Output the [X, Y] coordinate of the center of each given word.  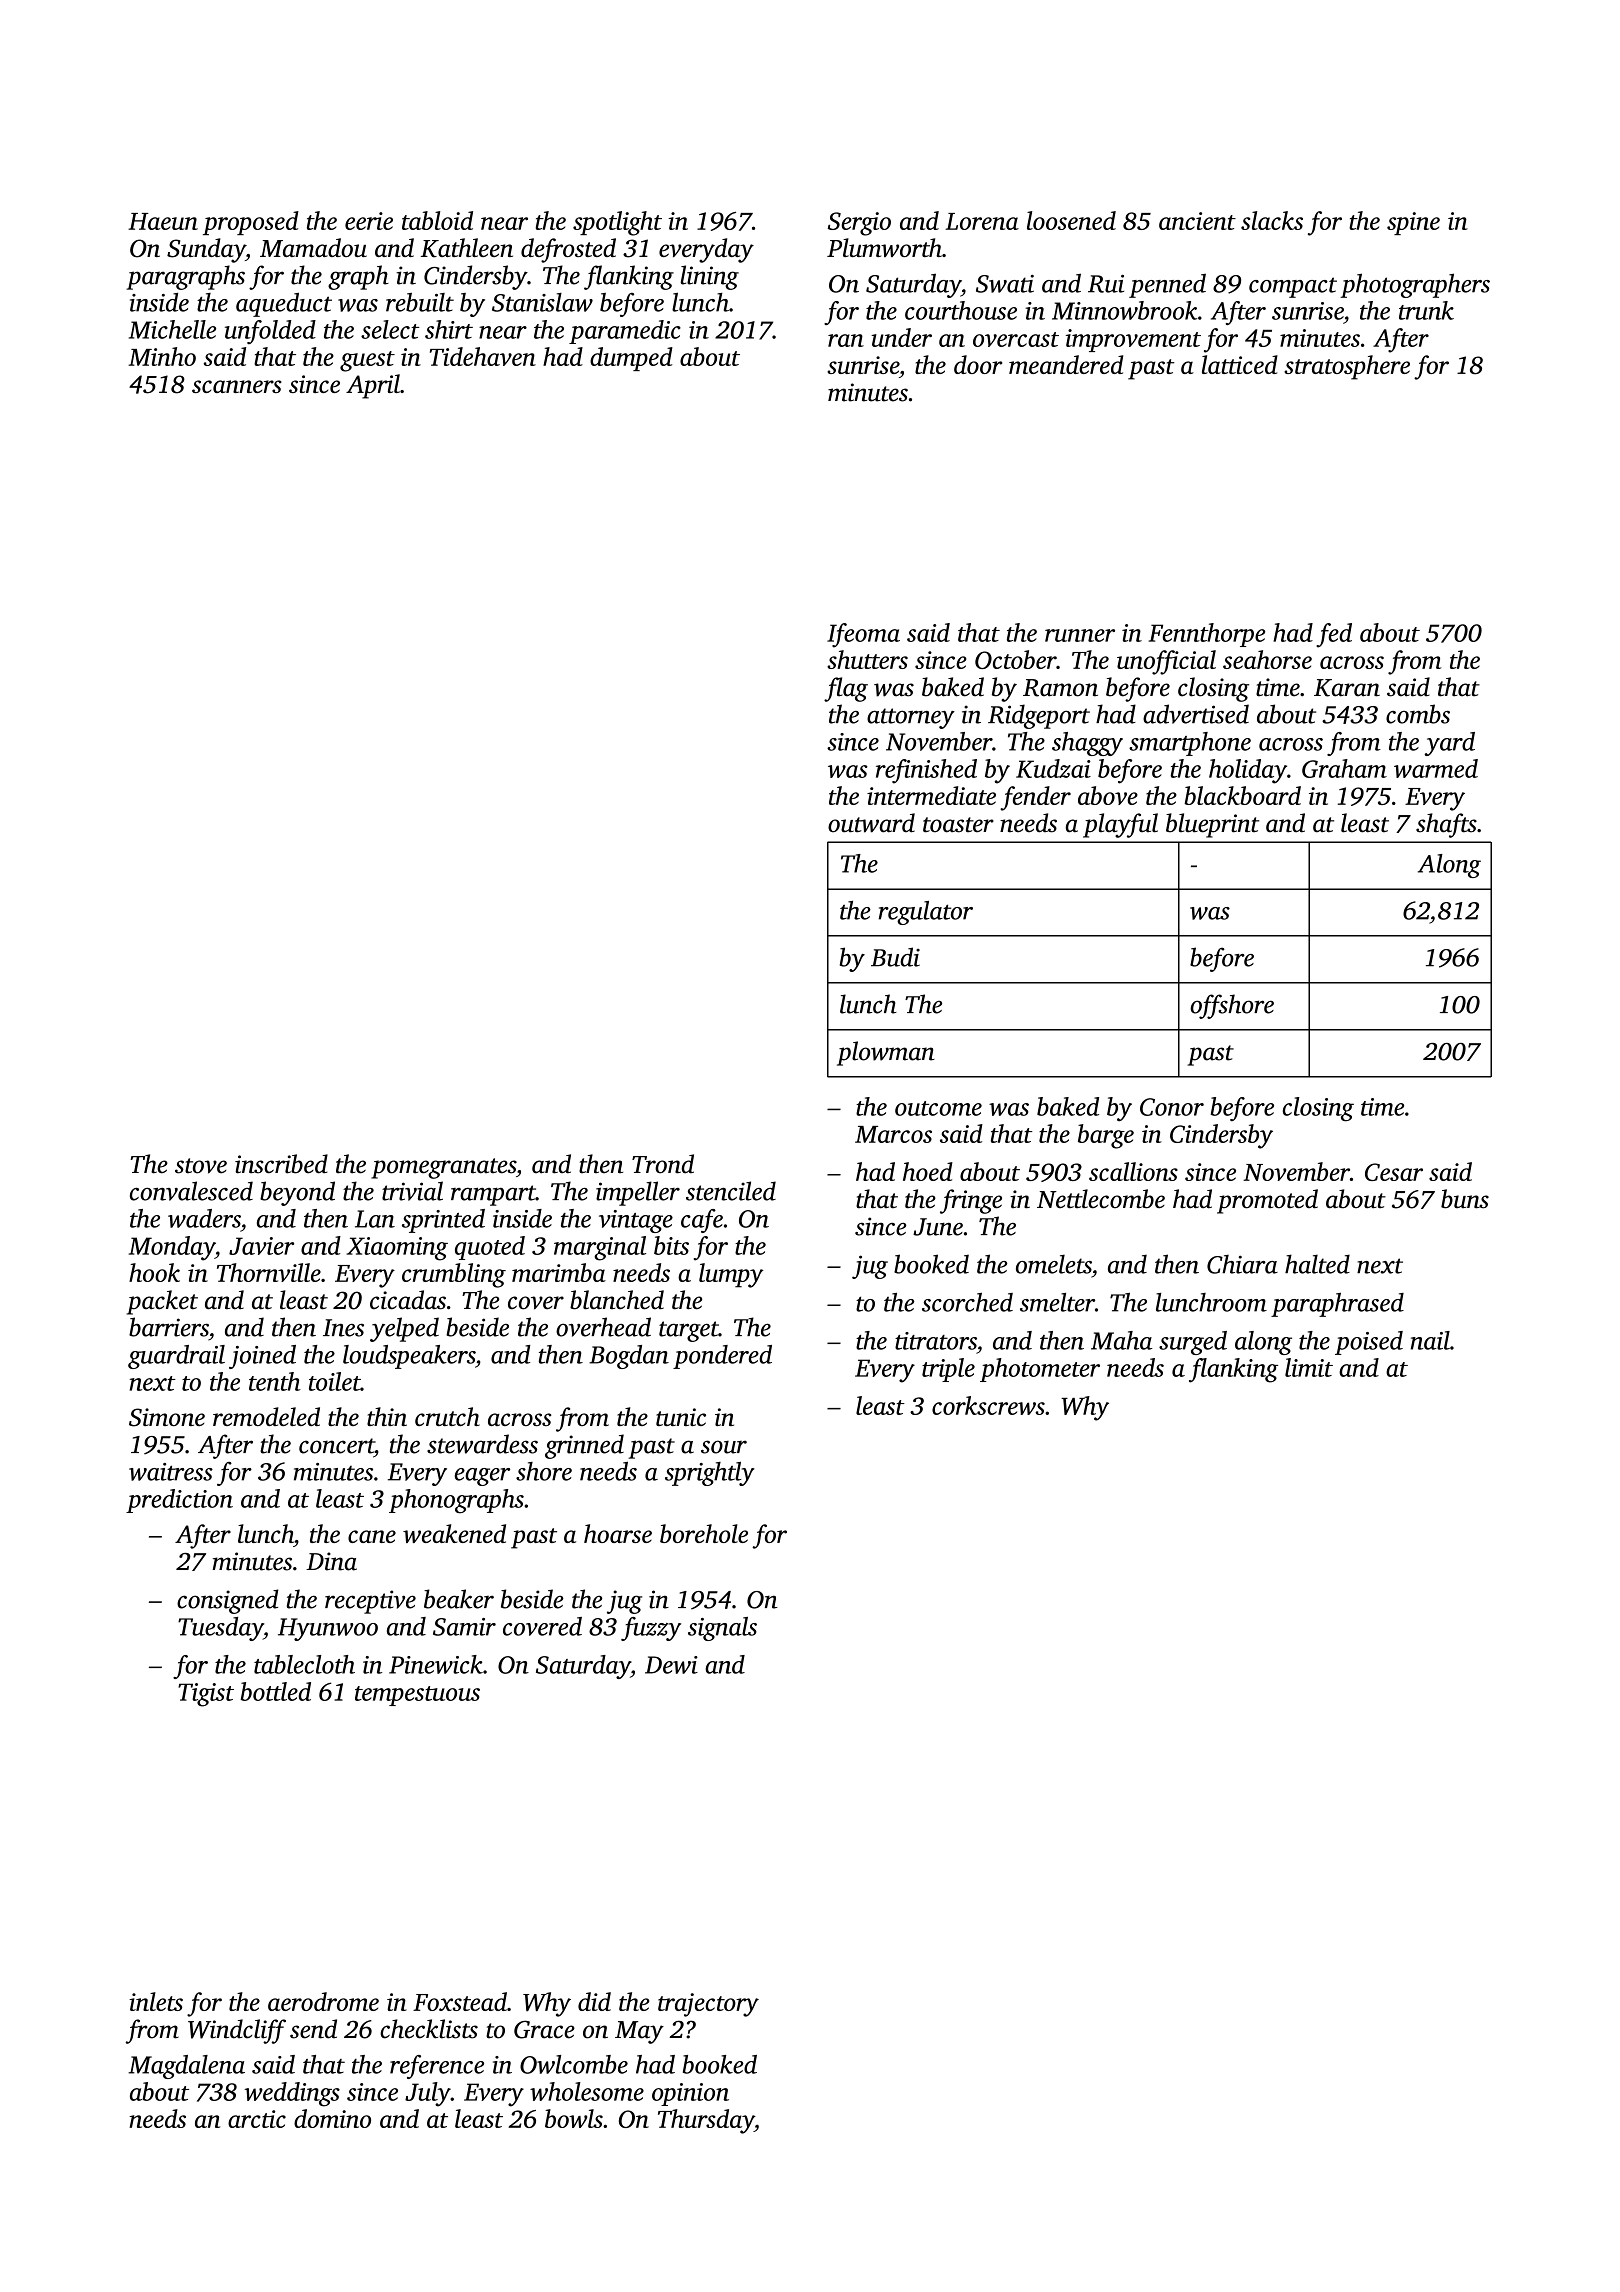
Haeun [163, 221]
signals [722, 1629]
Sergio [859, 224]
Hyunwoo [328, 1629]
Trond [663, 1164]
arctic [257, 2119]
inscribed [281, 1164]
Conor [1172, 1107]
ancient [1197, 221]
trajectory [708, 2005]
